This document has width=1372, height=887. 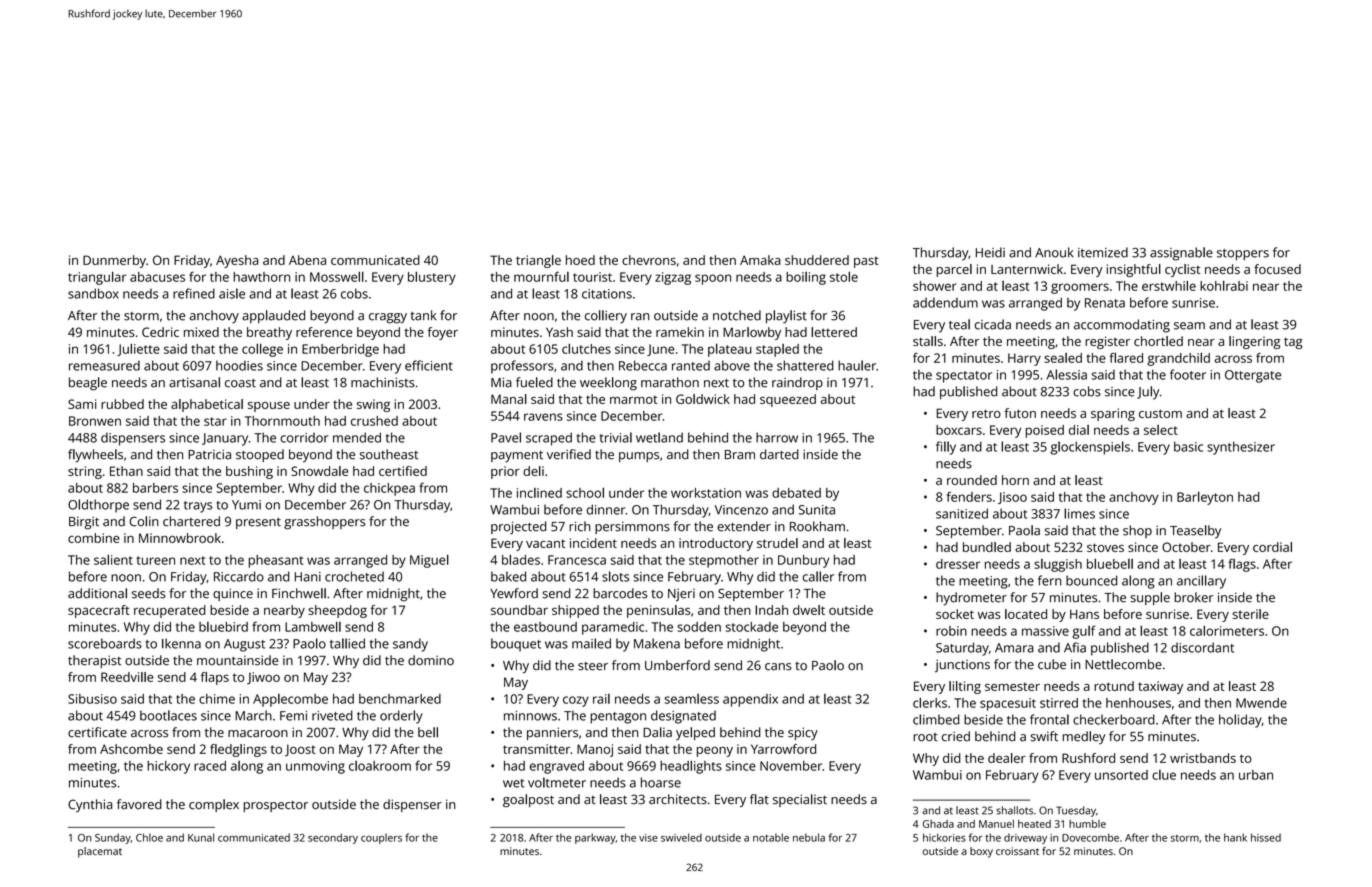 I want to click on alphabetical, so click(x=207, y=405).
